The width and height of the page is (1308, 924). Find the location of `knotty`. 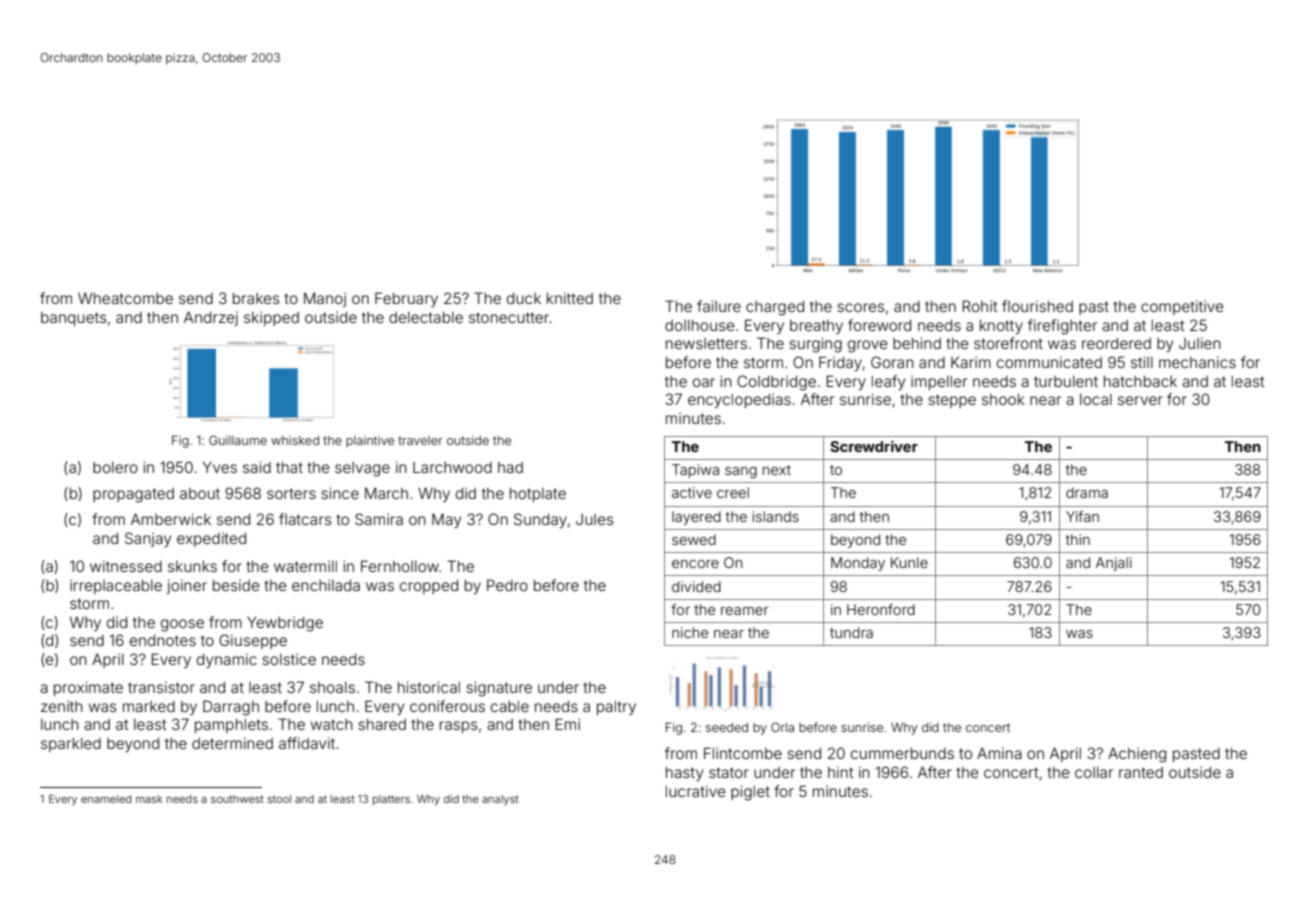

knotty is located at coordinates (1001, 326).
